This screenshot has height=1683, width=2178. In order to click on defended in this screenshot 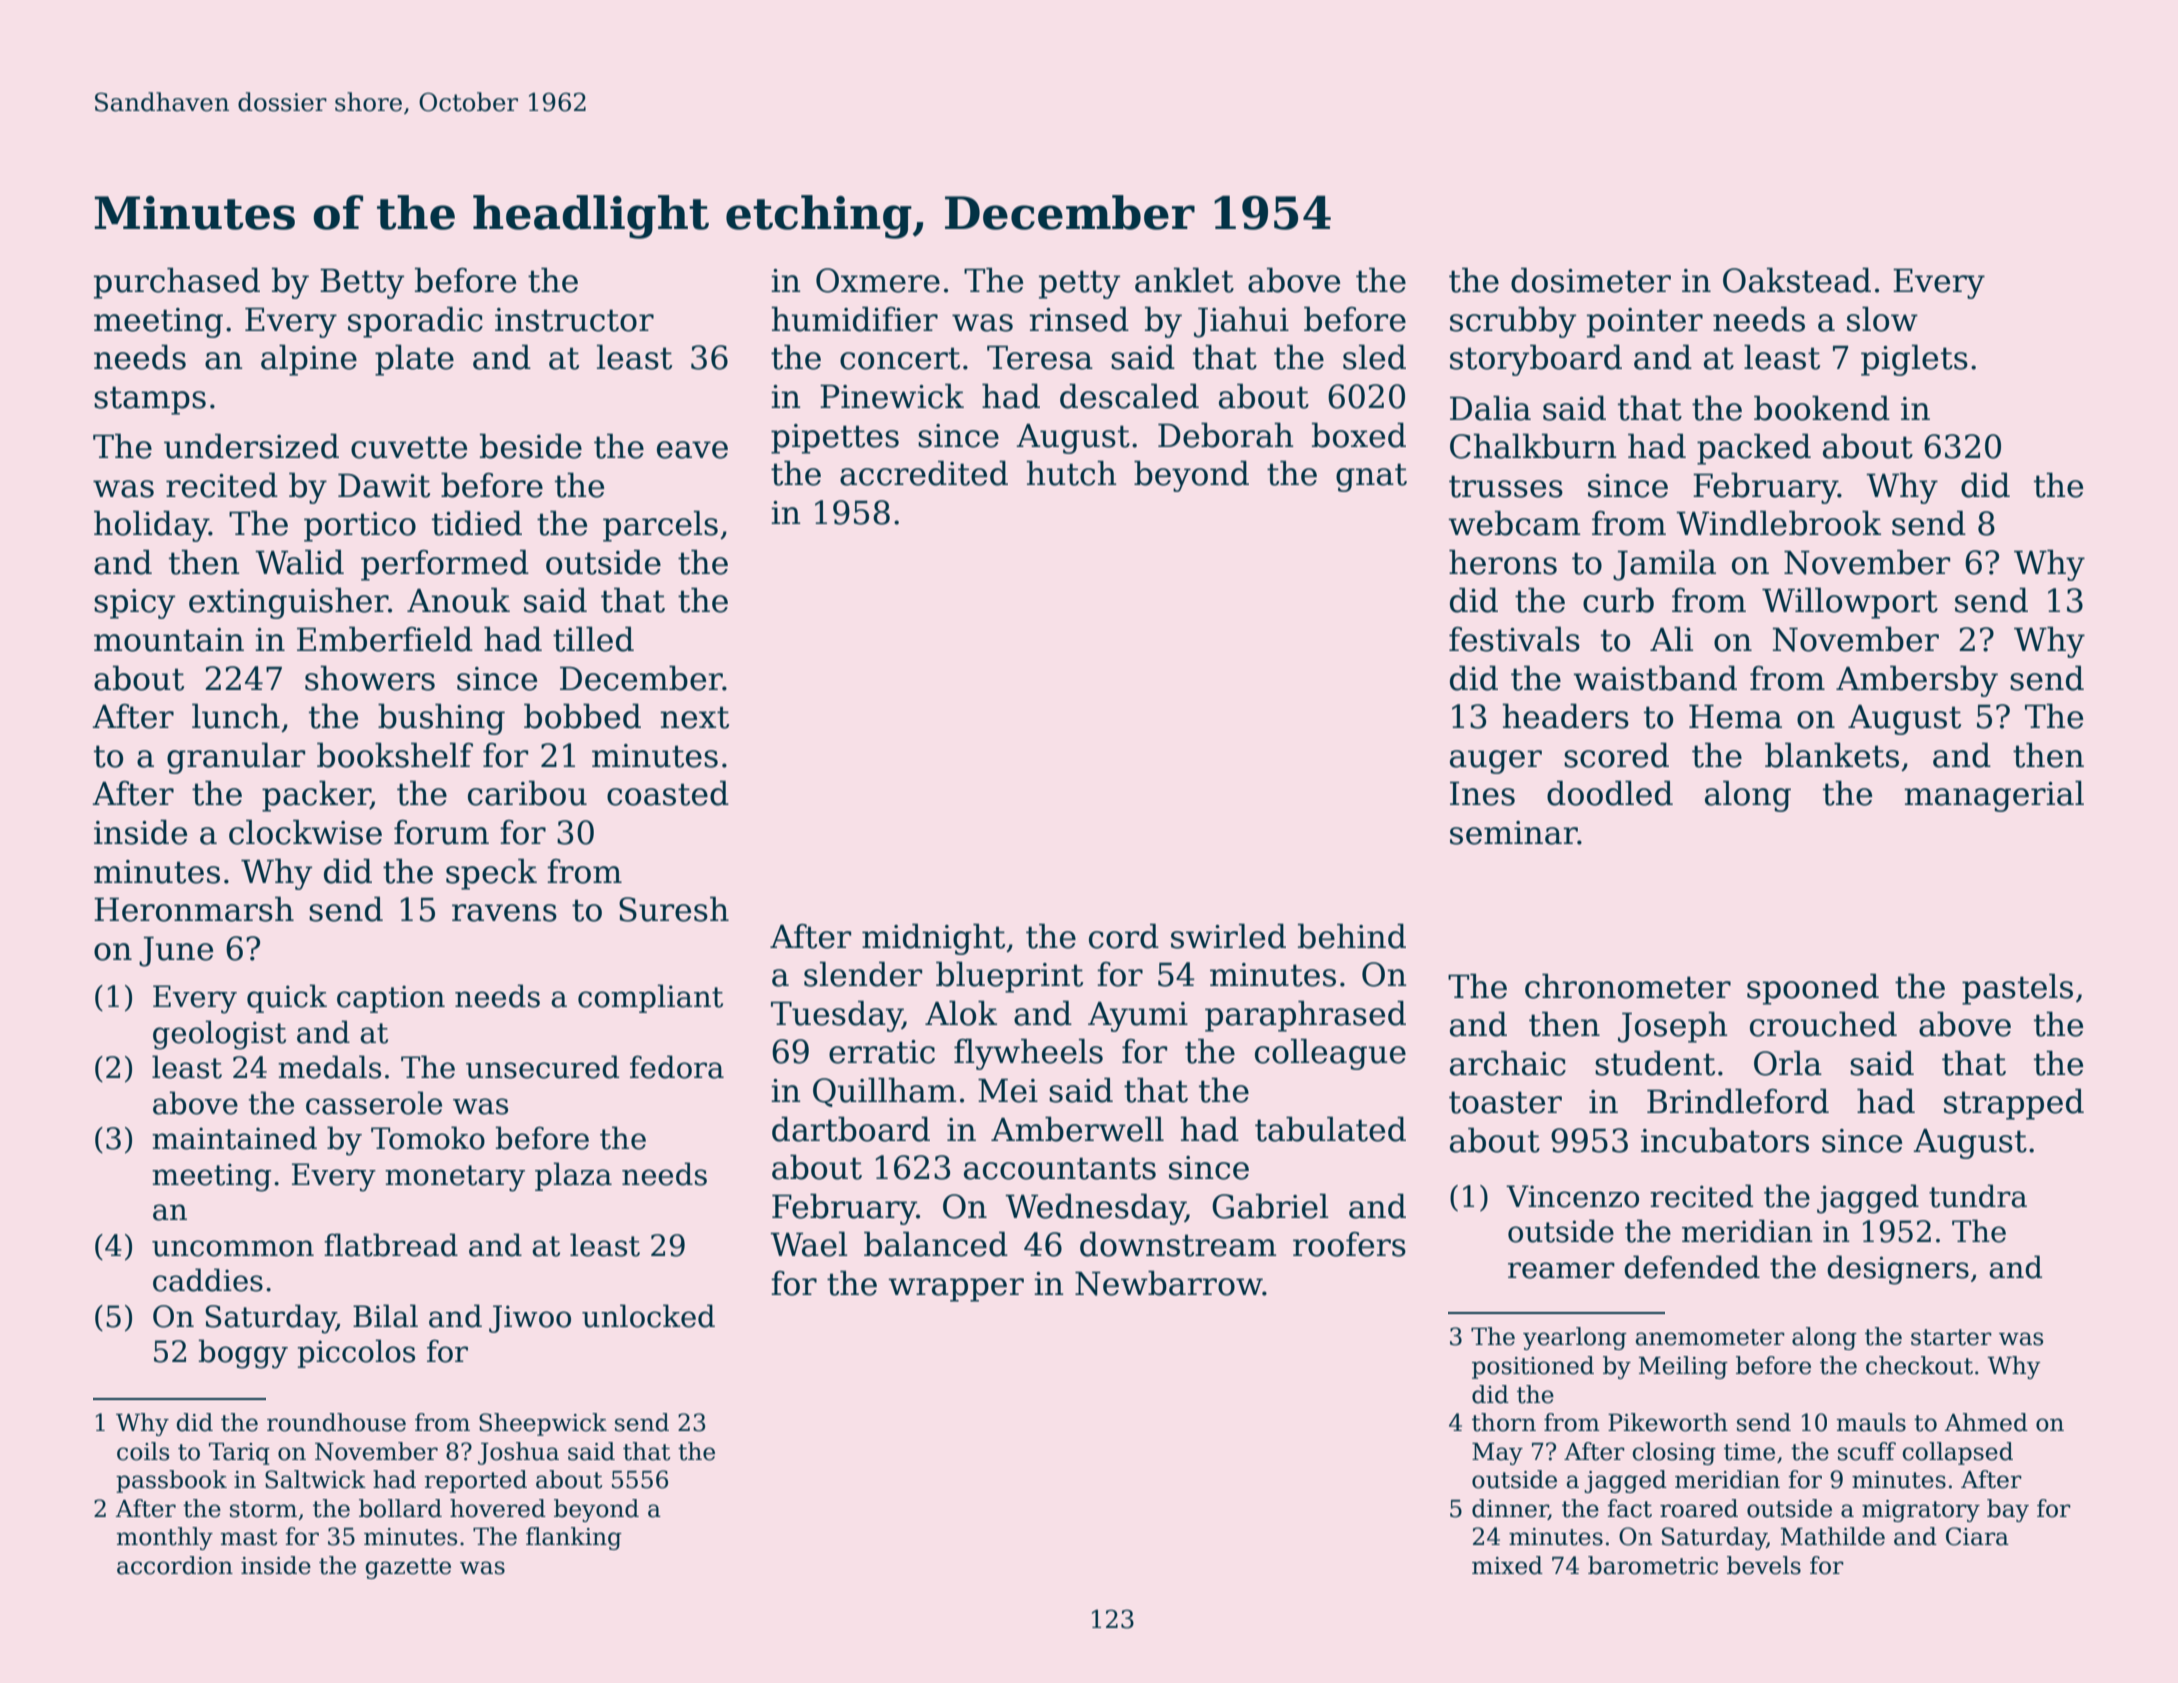, I will do `click(1692, 1267)`.
